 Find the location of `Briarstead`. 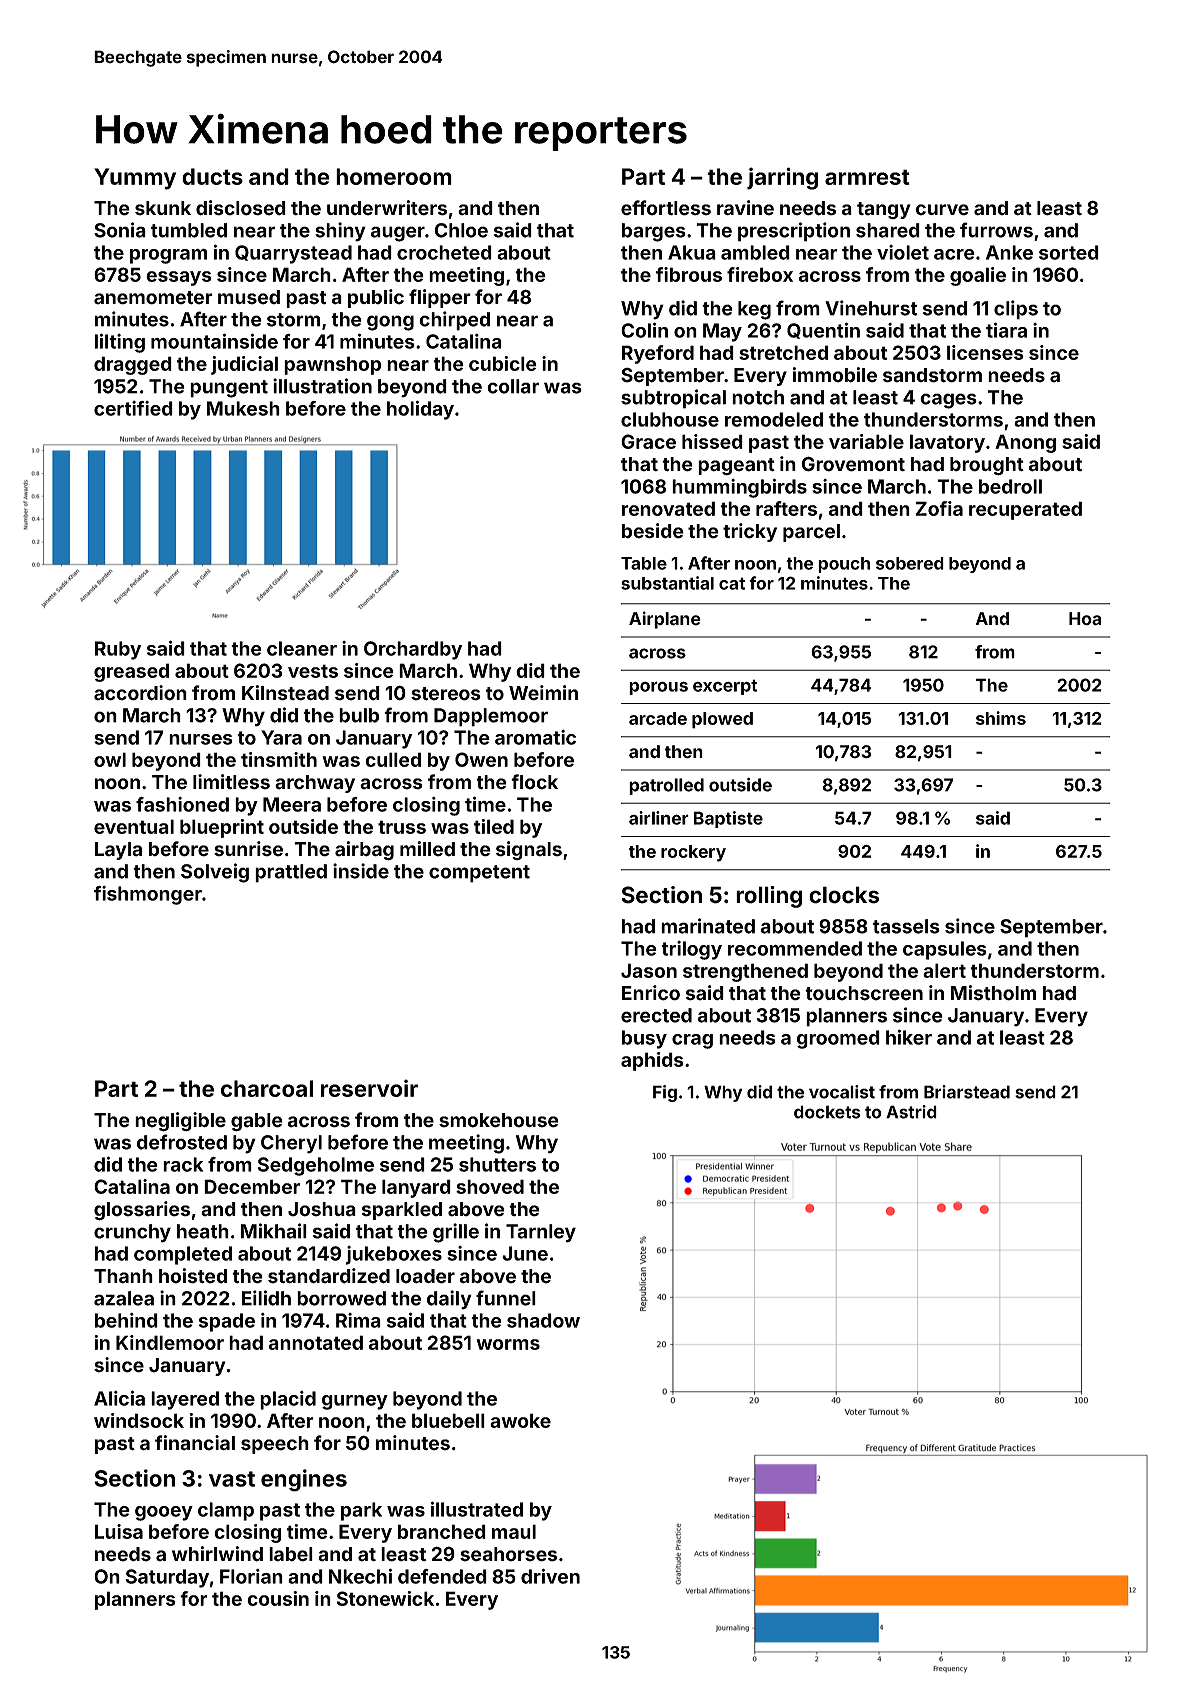

Briarstead is located at coordinates (967, 1092).
